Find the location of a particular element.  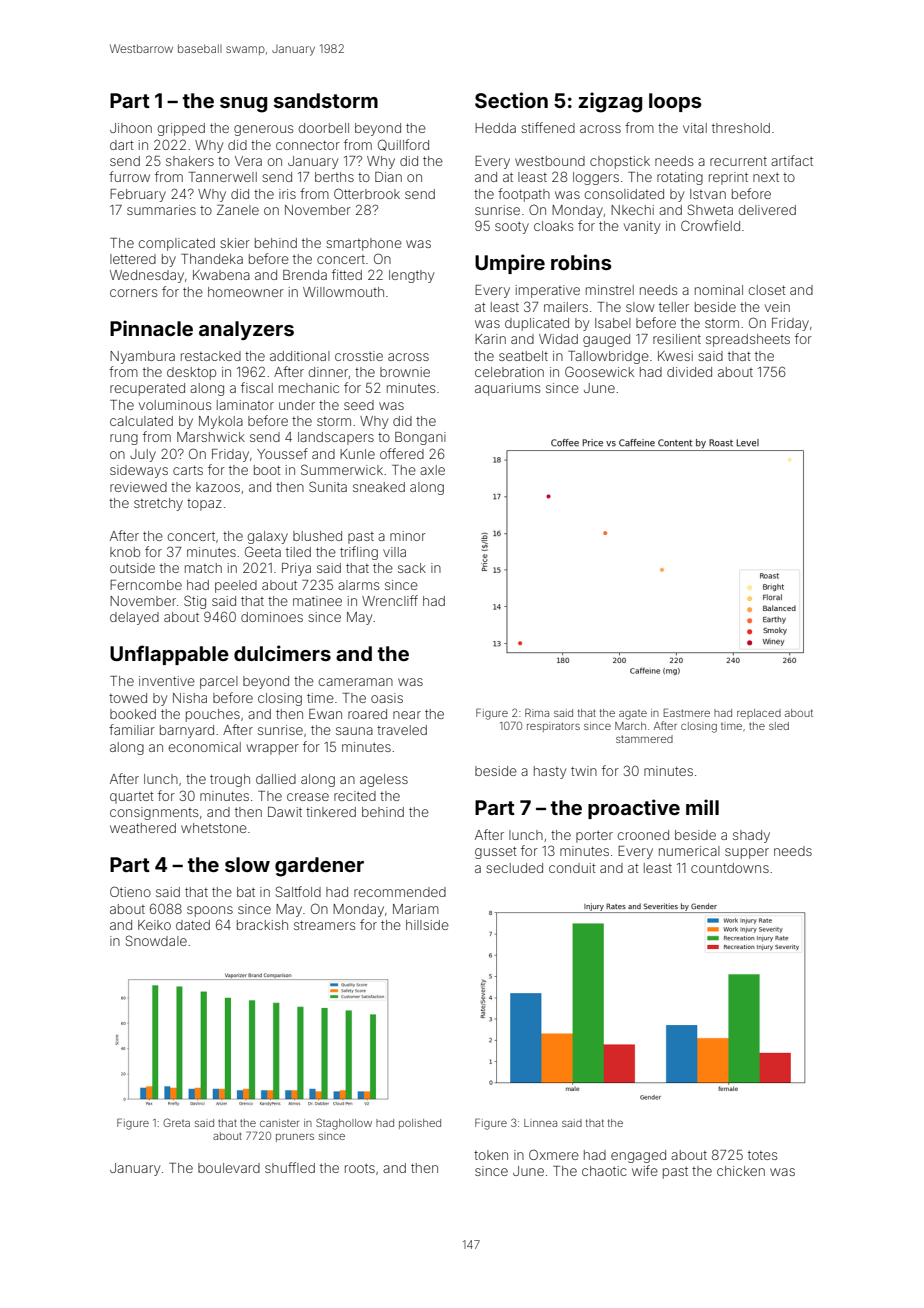

delivered is located at coordinates (767, 210).
